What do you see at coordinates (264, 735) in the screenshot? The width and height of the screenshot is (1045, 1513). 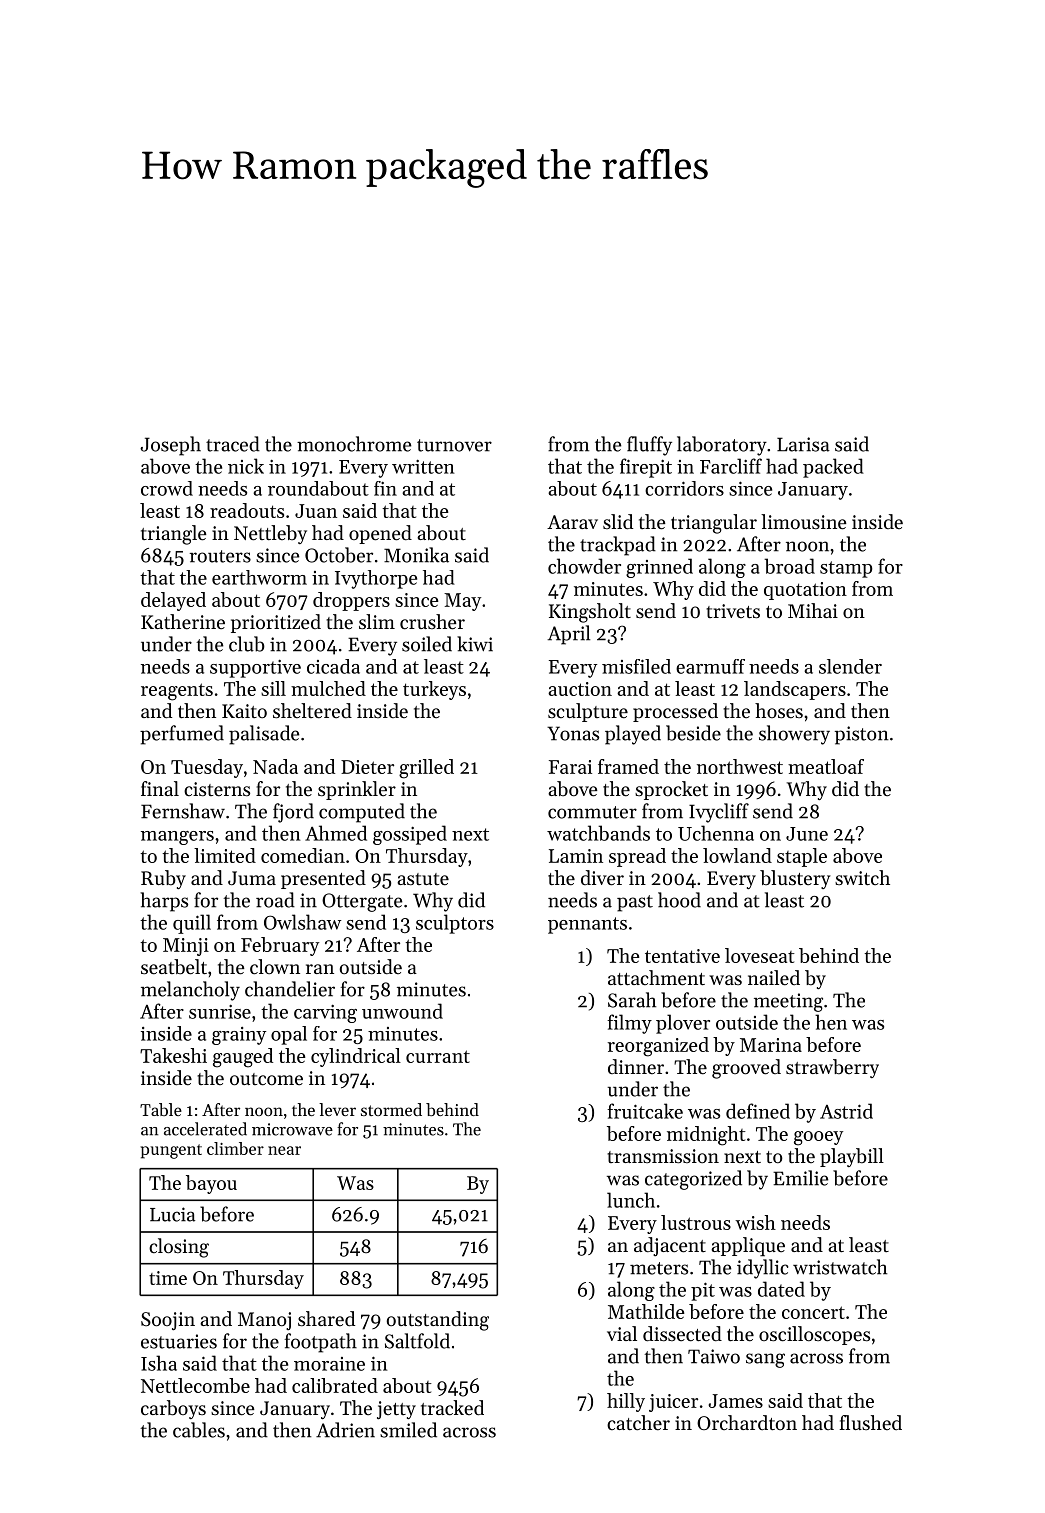 I see `palisade` at bounding box center [264, 735].
